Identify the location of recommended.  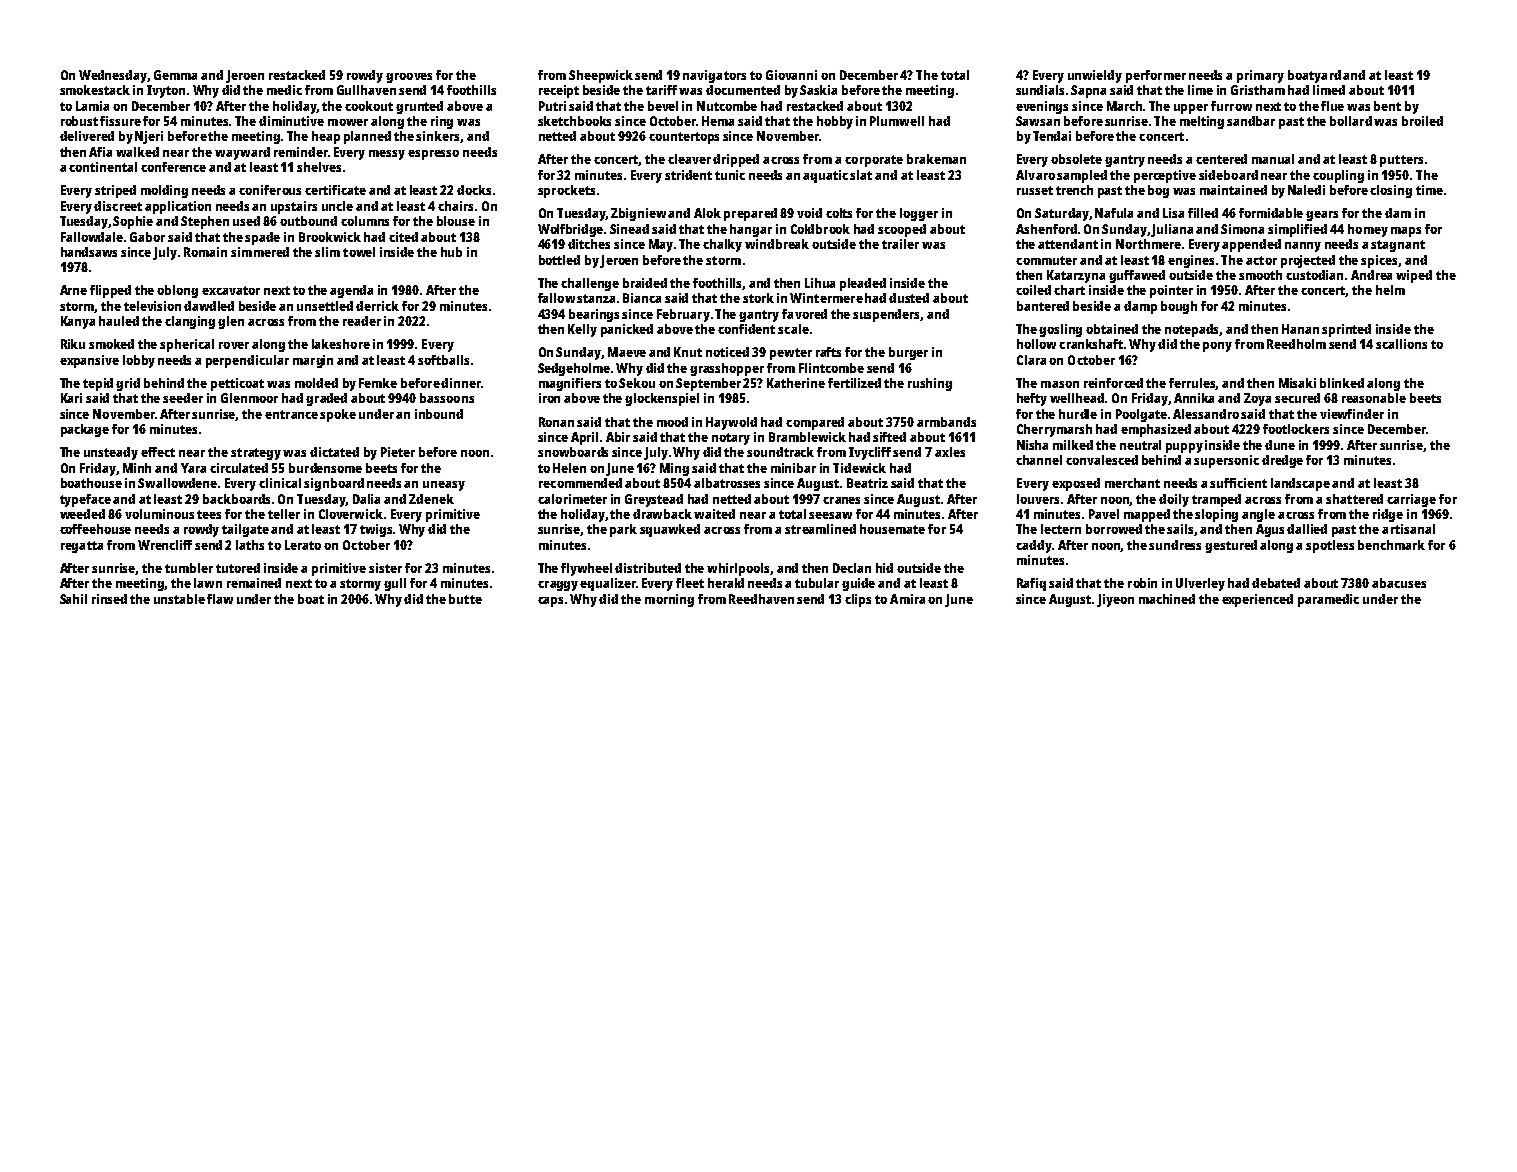
(580, 483).
